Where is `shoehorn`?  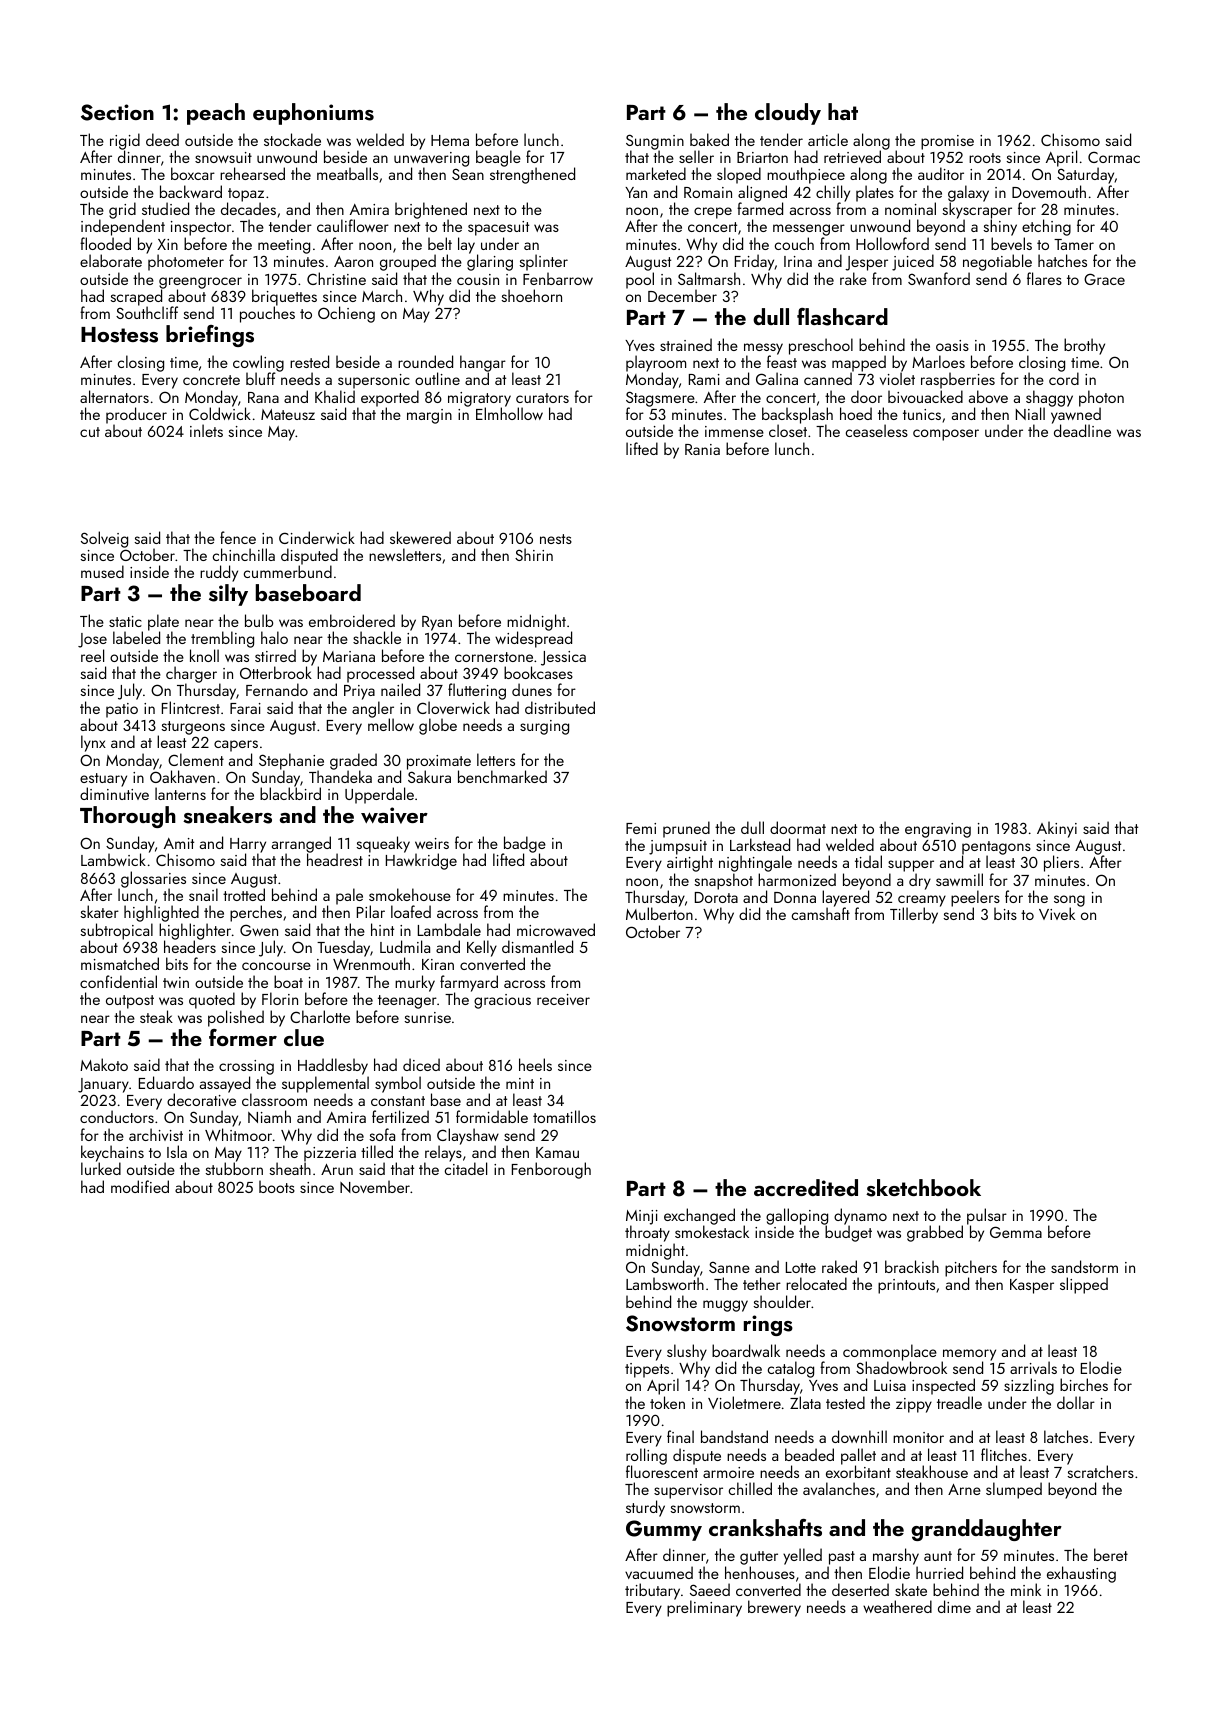 shoehorn is located at coordinates (531, 295).
